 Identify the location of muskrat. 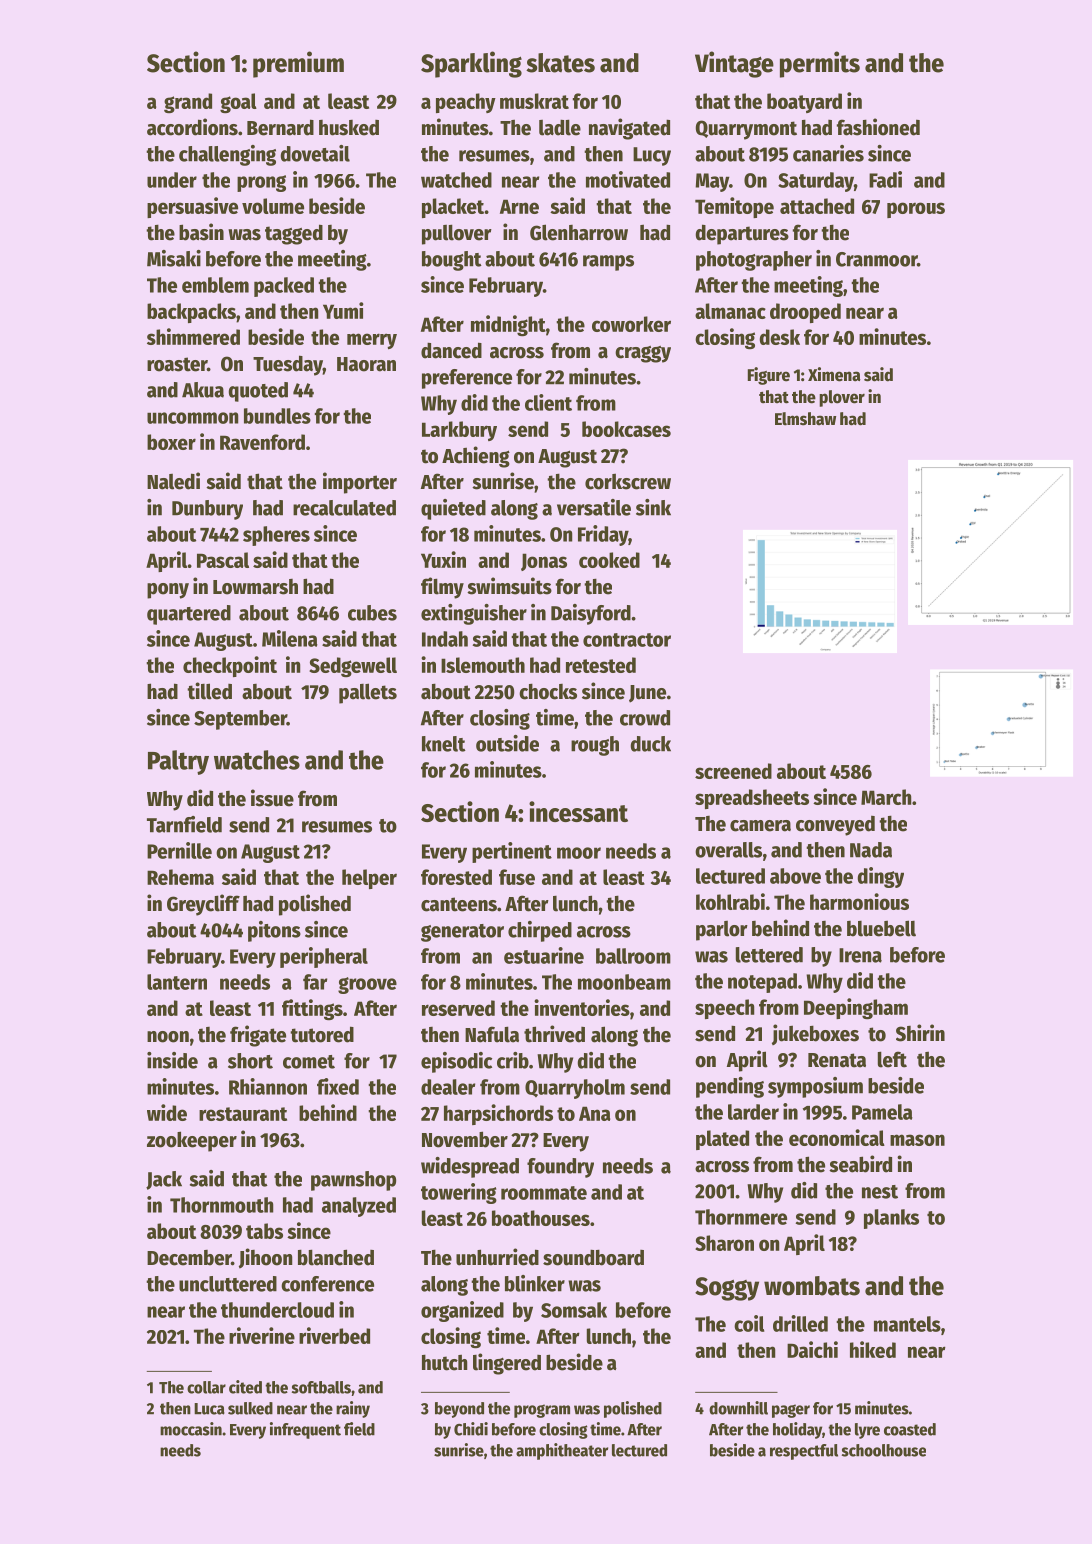
(534, 101).
